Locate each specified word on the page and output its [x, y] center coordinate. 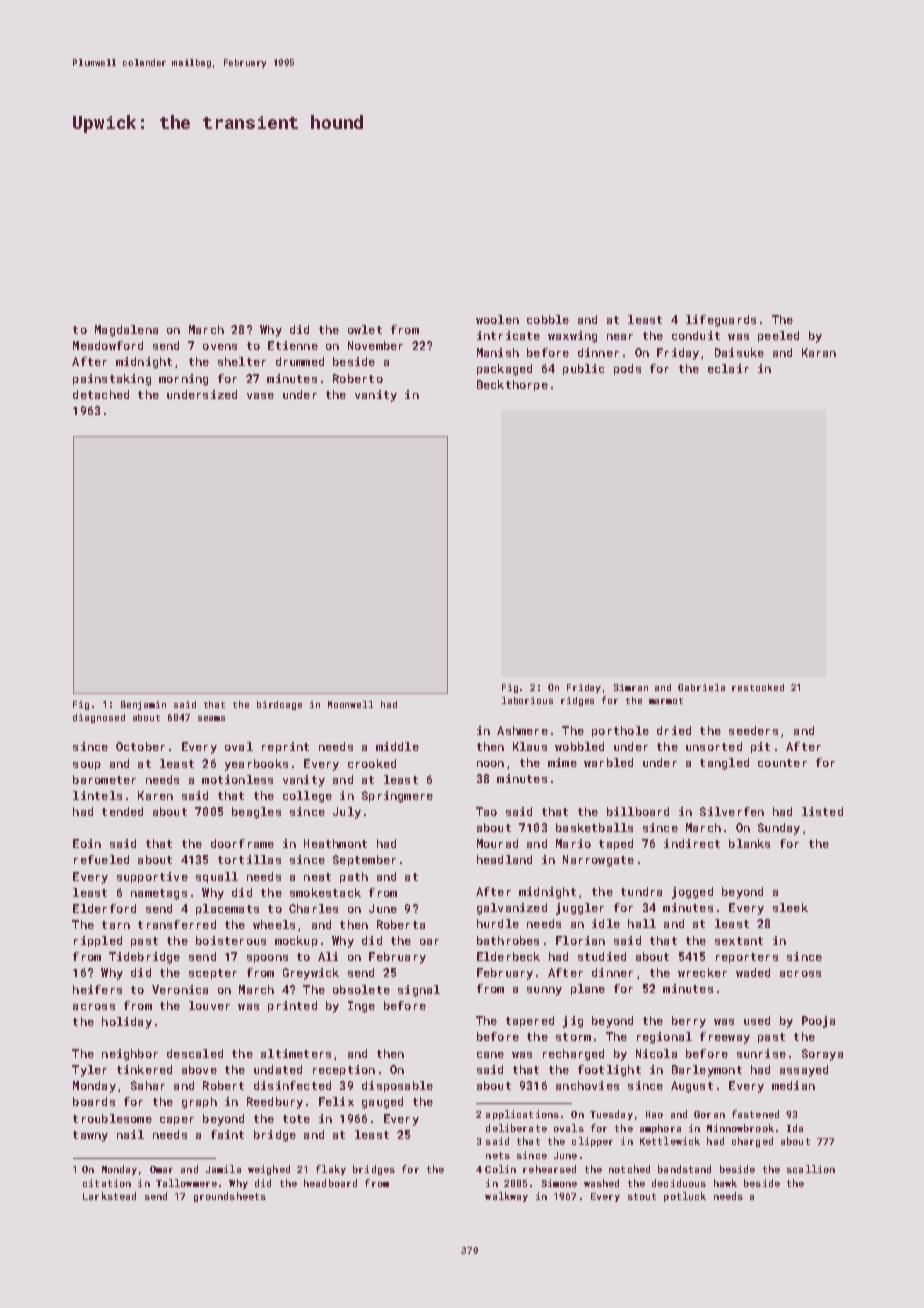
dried [674, 730]
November [375, 345]
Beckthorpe [512, 385]
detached [101, 394]
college [307, 797]
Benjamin [143, 705]
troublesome [112, 1118]
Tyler [89, 1071]
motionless [237, 779]
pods [627, 369]
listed [822, 811]
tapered [530, 1021]
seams [211, 718]
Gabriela [701, 687]
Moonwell [350, 704]
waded [753, 972]
